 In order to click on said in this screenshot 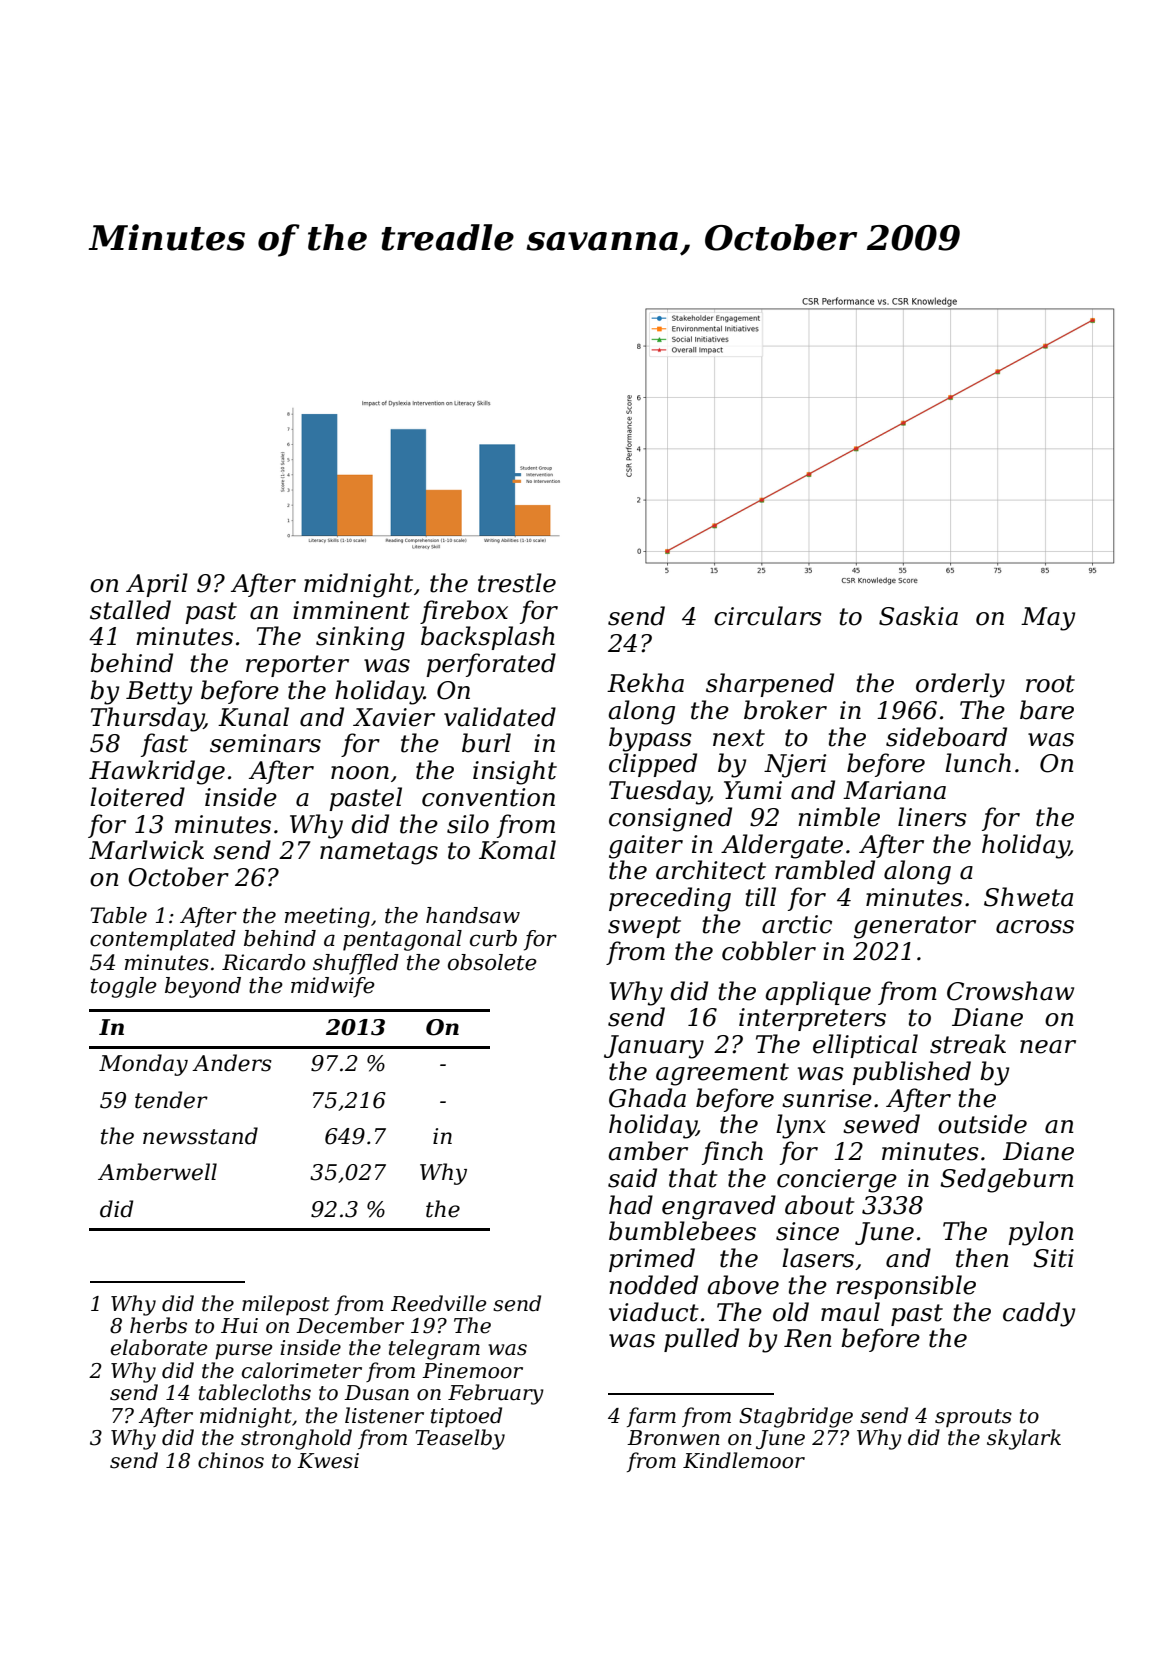, I will do `click(632, 1178)`.
